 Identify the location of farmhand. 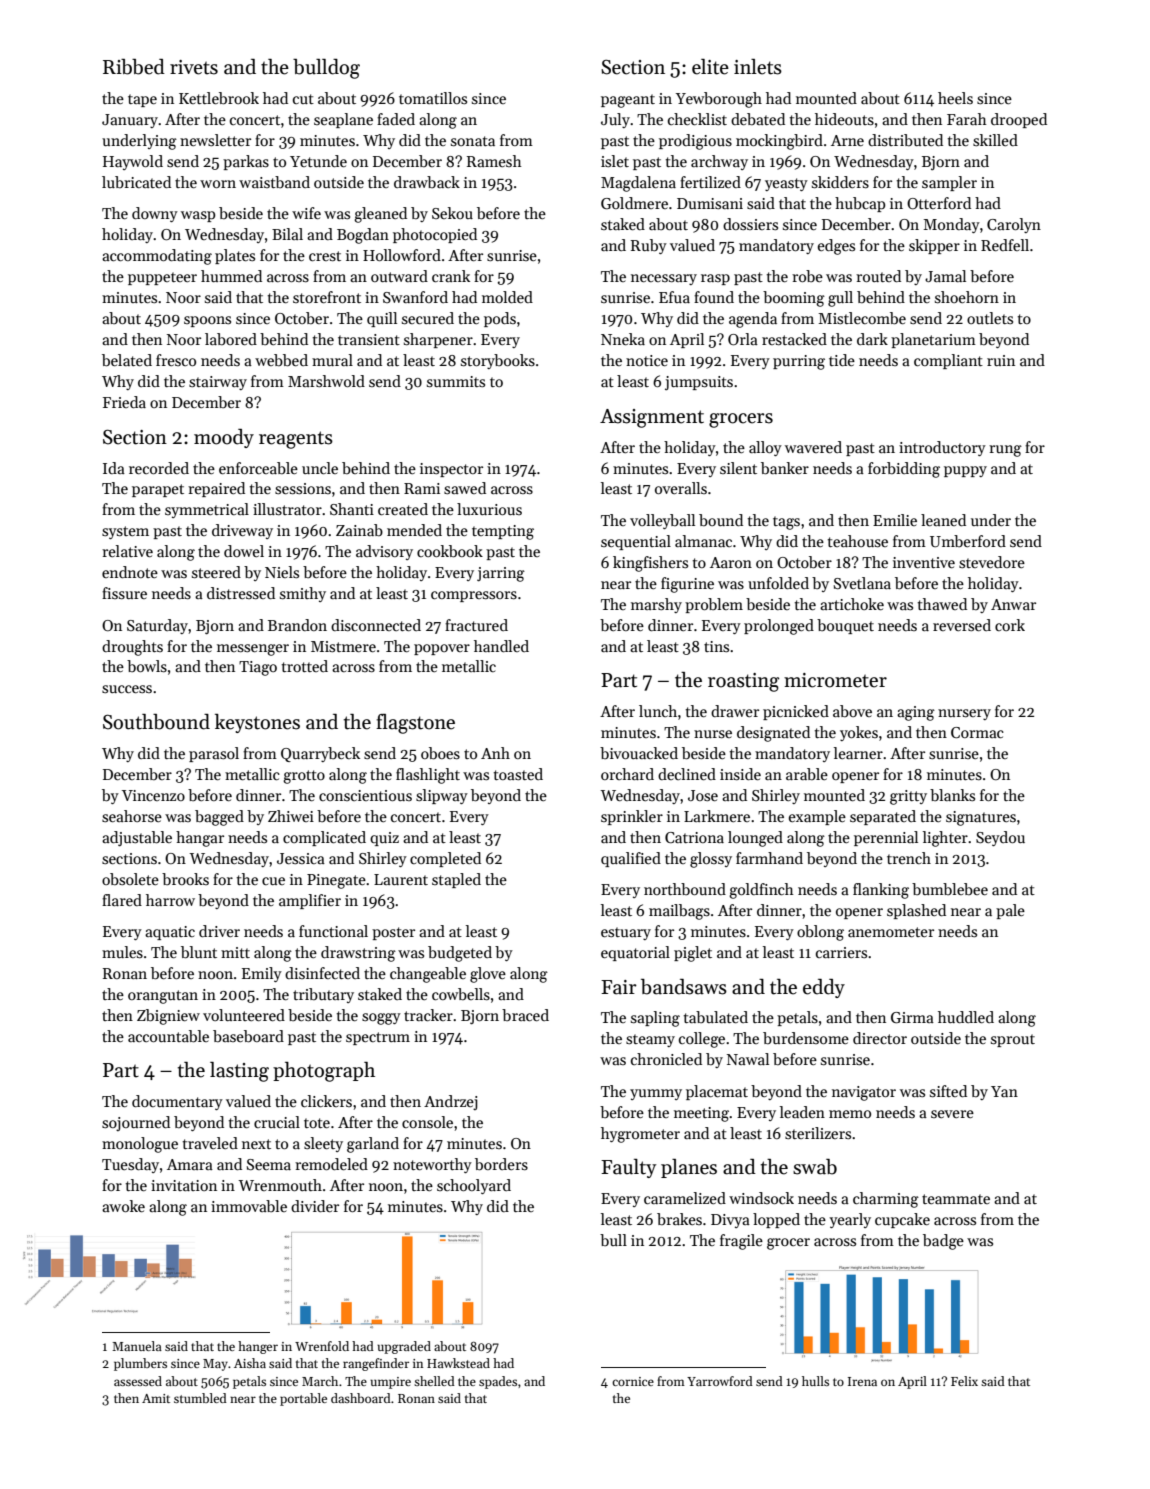
(769, 858).
